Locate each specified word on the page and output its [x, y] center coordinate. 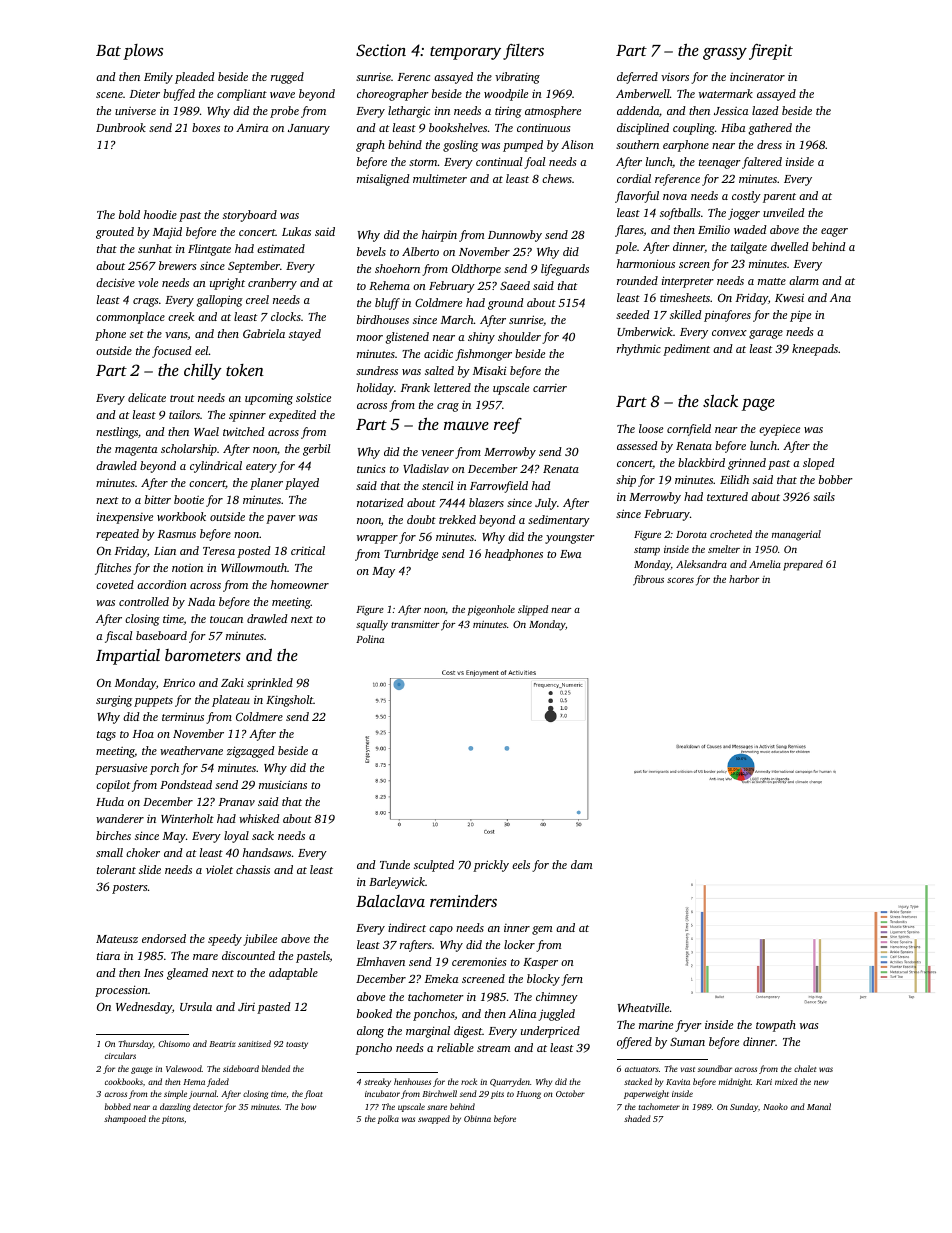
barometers [203, 655]
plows [143, 52]
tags [106, 736]
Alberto [420, 251]
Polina [370, 639]
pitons [173, 1120]
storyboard [250, 216]
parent [779, 198]
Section [381, 50]
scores [680, 580]
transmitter [415, 624]
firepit [771, 52]
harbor [744, 579]
